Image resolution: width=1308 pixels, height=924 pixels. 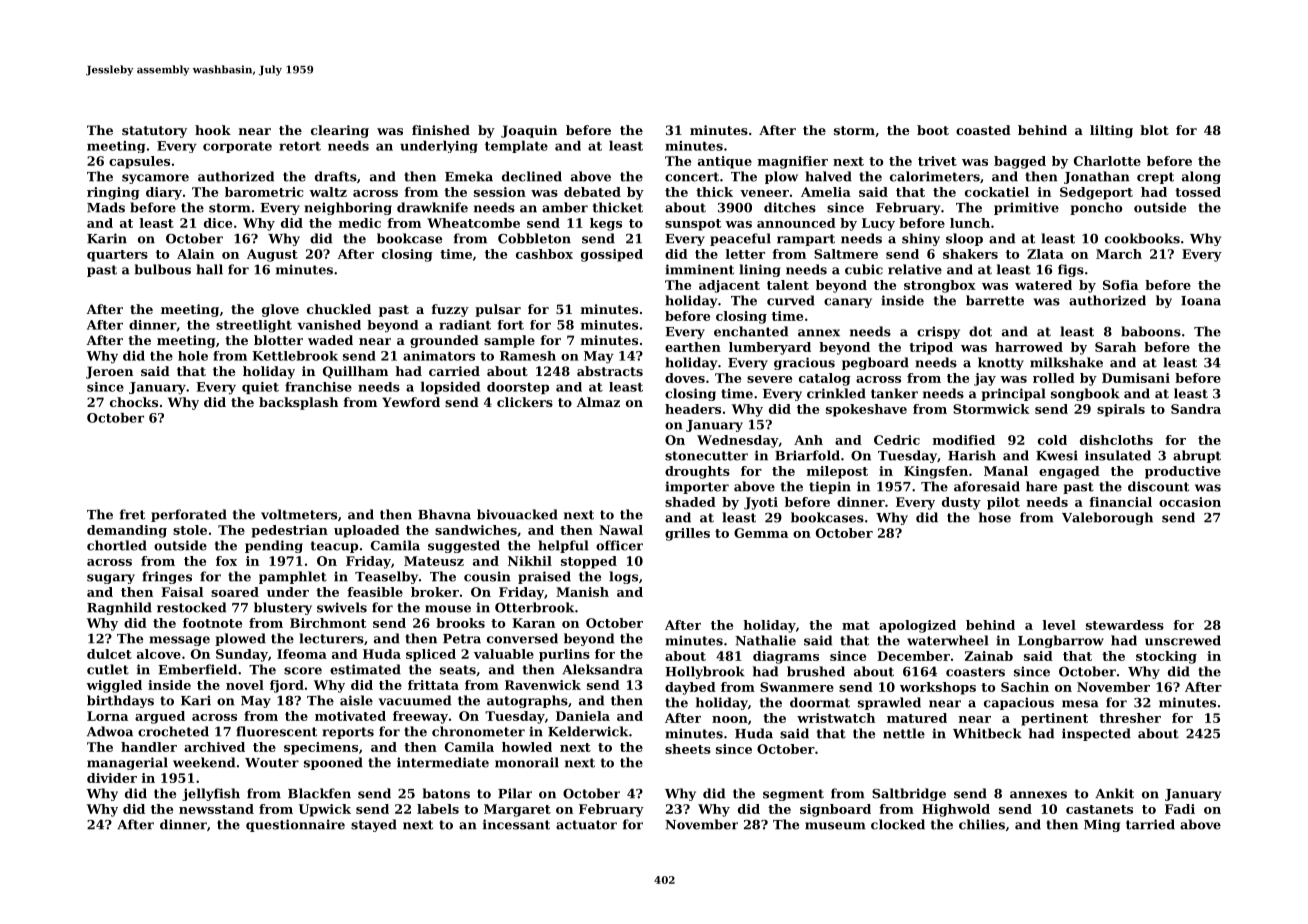 What do you see at coordinates (848, 303) in the image?
I see `canary` at bounding box center [848, 303].
